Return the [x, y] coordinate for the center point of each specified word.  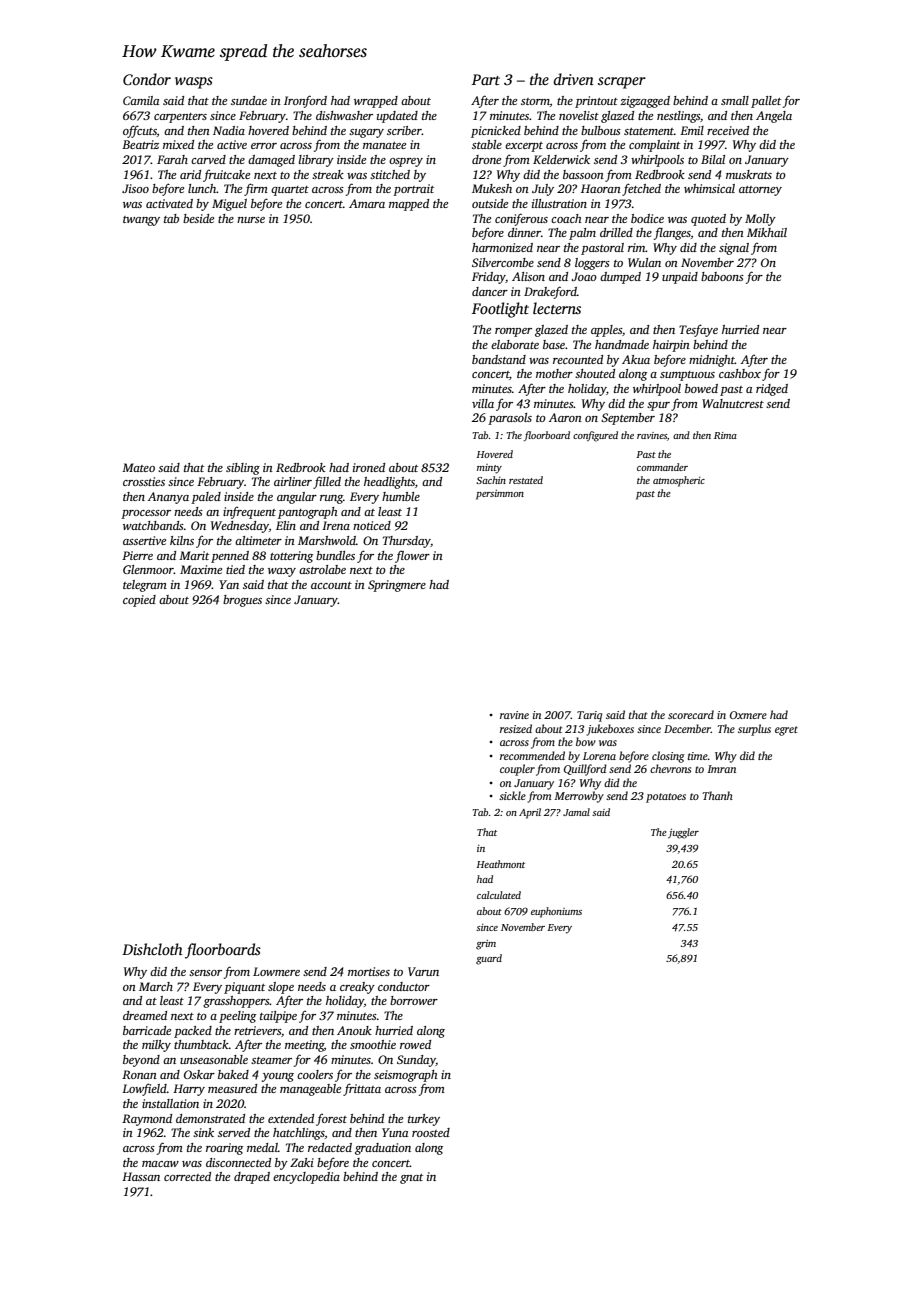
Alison [528, 276]
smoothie [373, 1044]
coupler [517, 770]
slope [281, 988]
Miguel [229, 205]
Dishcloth [152, 949]
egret [786, 731]
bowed [701, 388]
